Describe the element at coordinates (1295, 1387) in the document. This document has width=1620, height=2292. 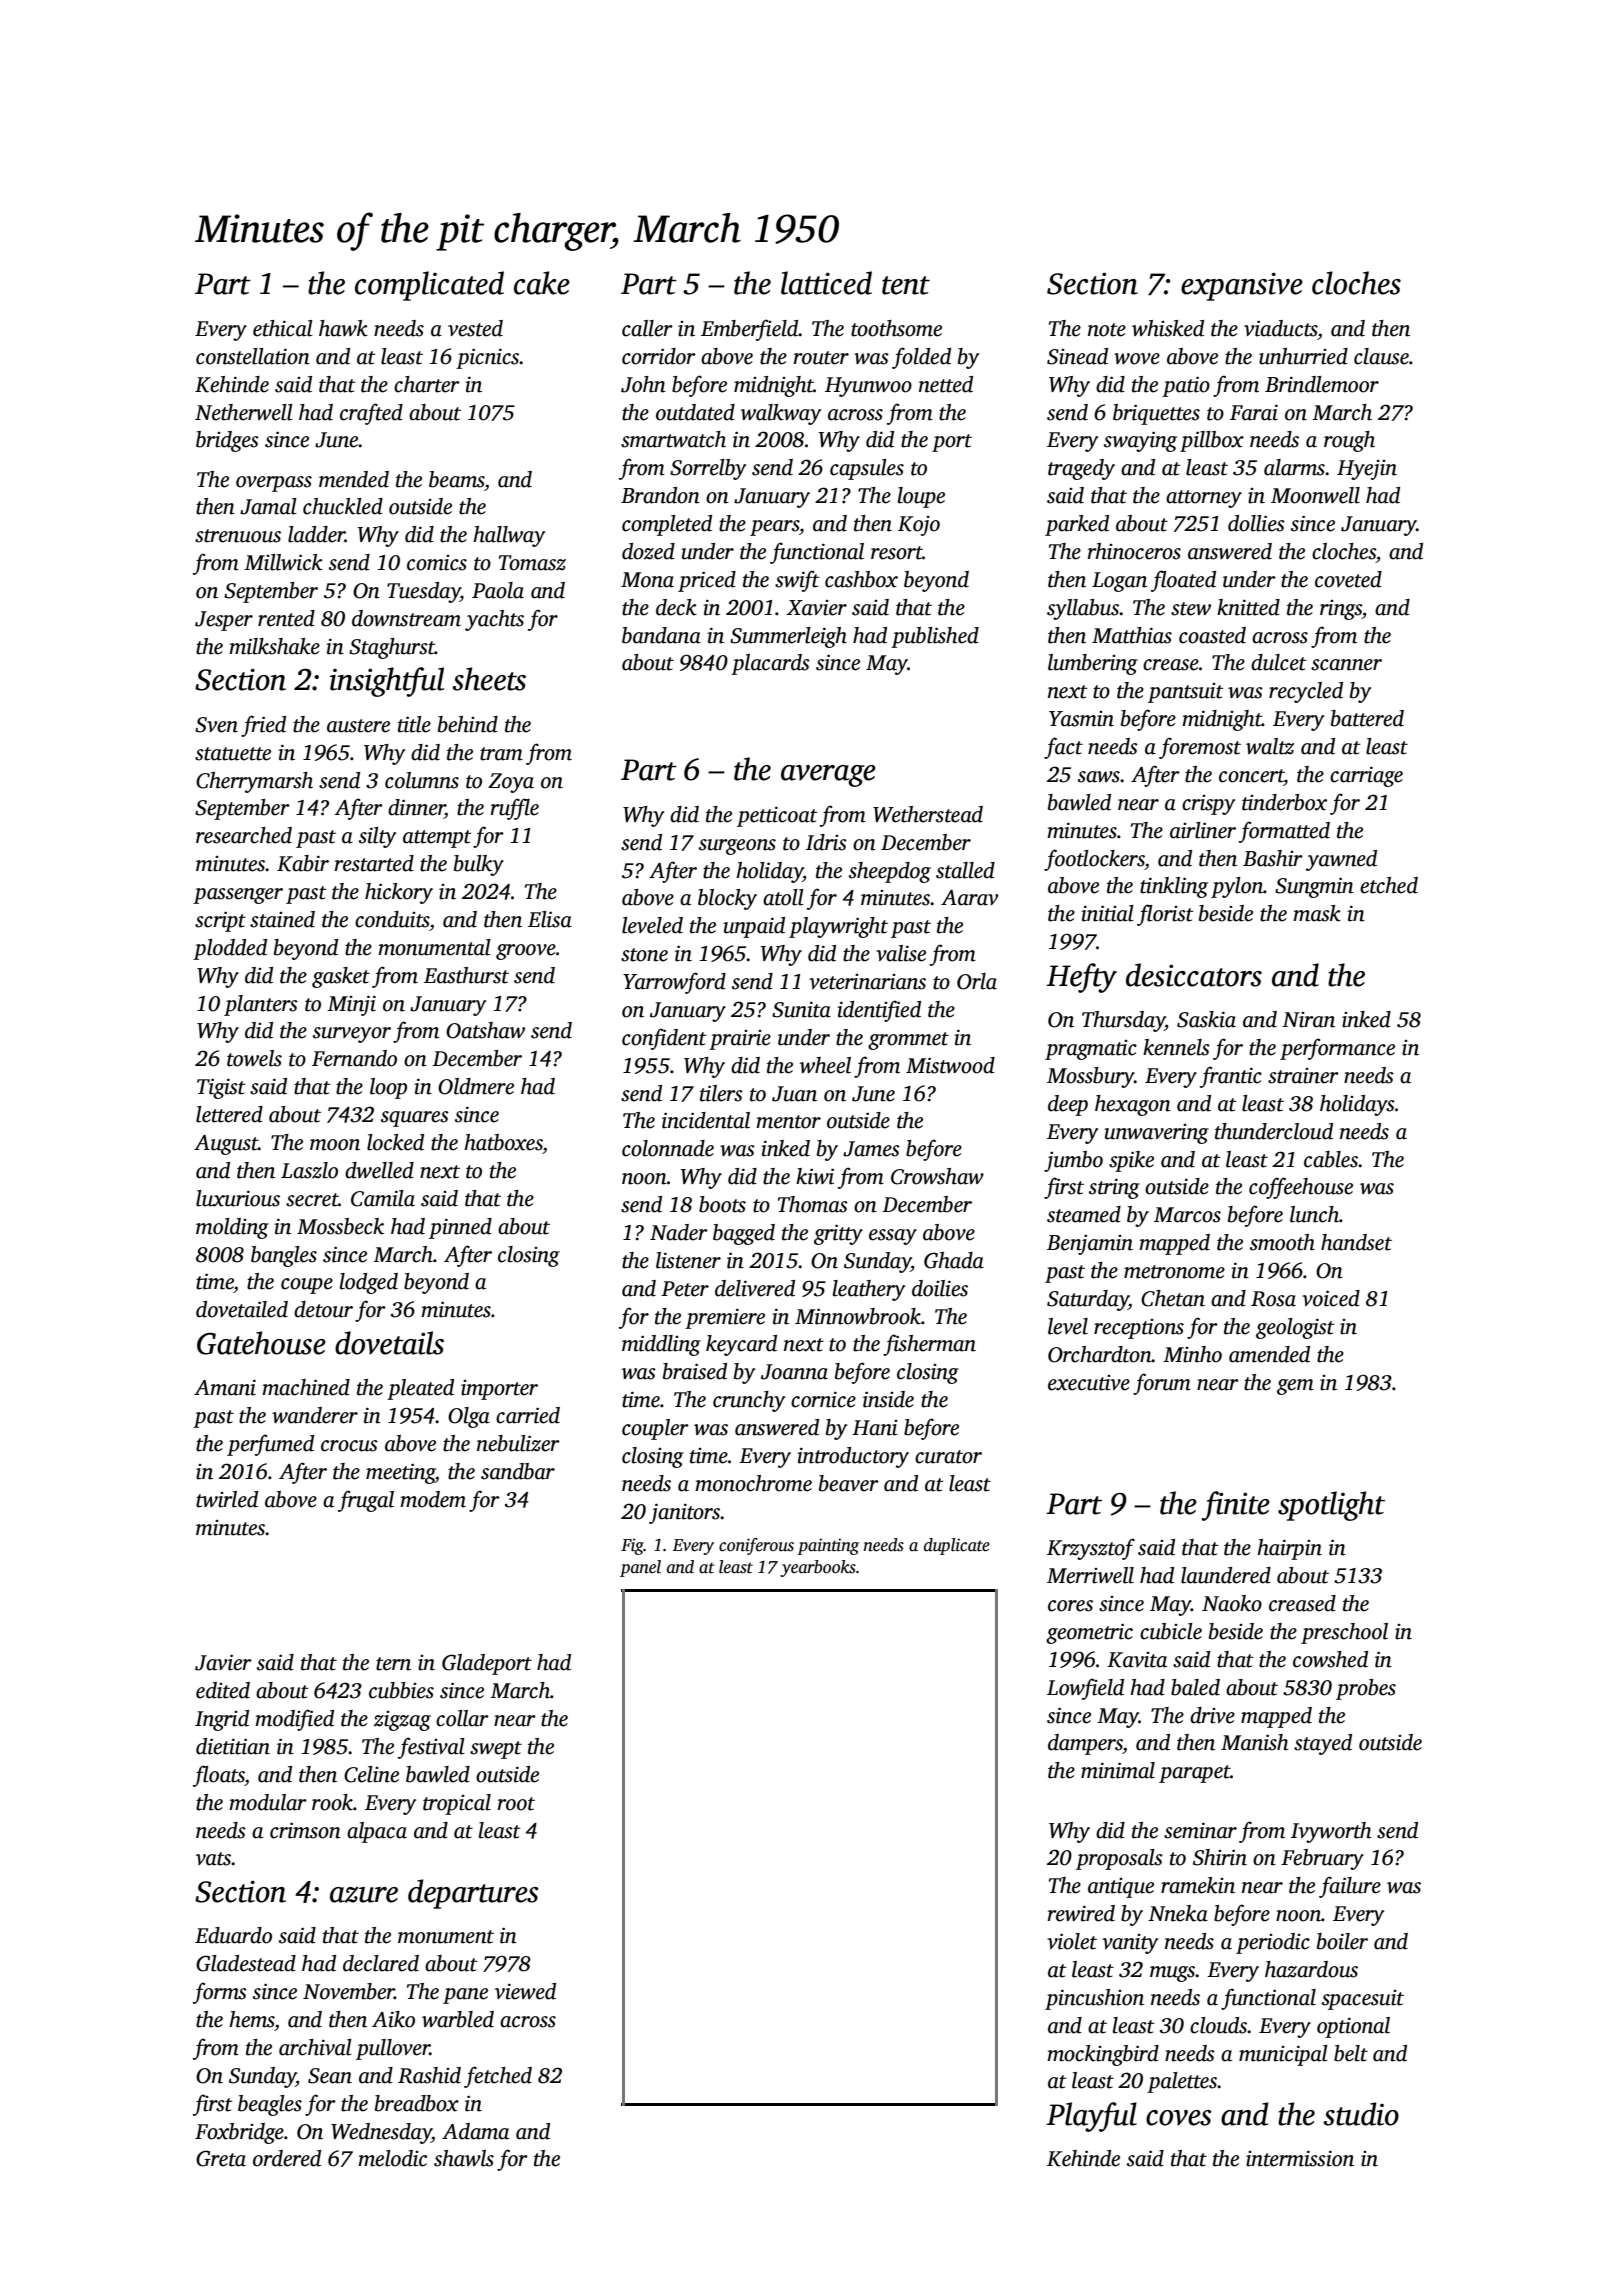
I see `gem` at that location.
